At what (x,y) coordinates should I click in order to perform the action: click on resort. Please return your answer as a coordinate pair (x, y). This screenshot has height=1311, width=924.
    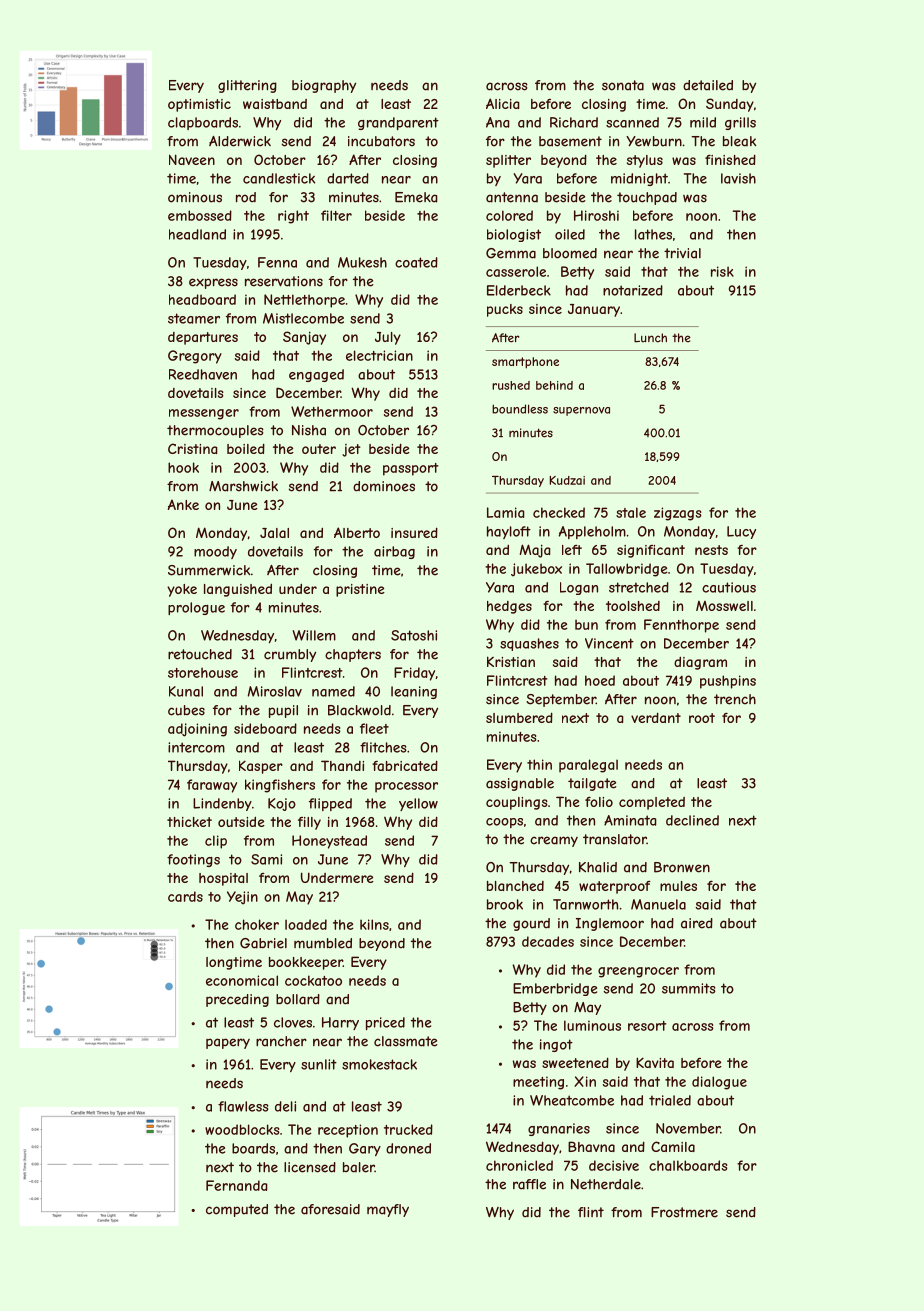
    Looking at the image, I should click on (647, 1026).
